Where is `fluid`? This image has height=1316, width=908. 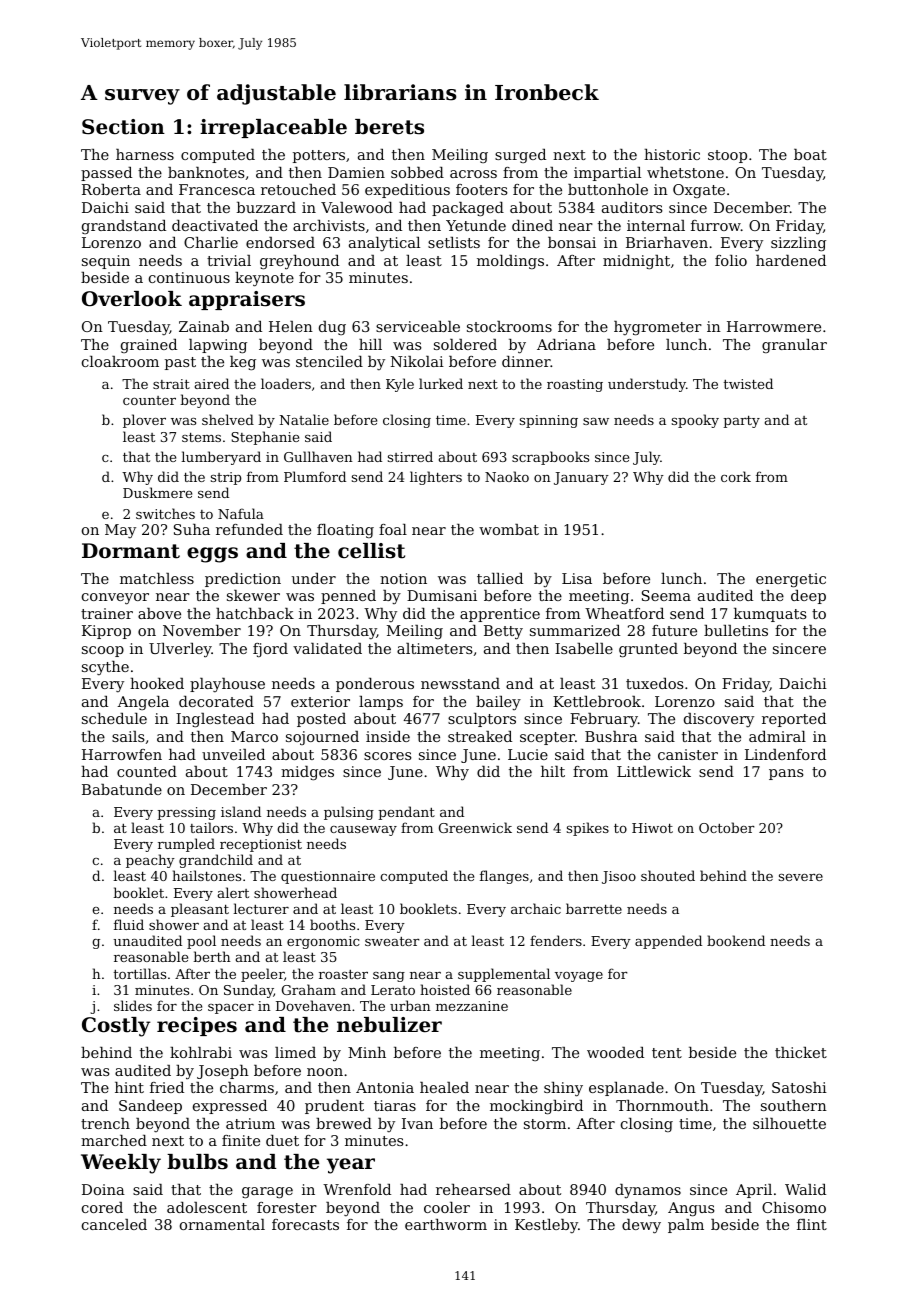 fluid is located at coordinates (129, 924).
